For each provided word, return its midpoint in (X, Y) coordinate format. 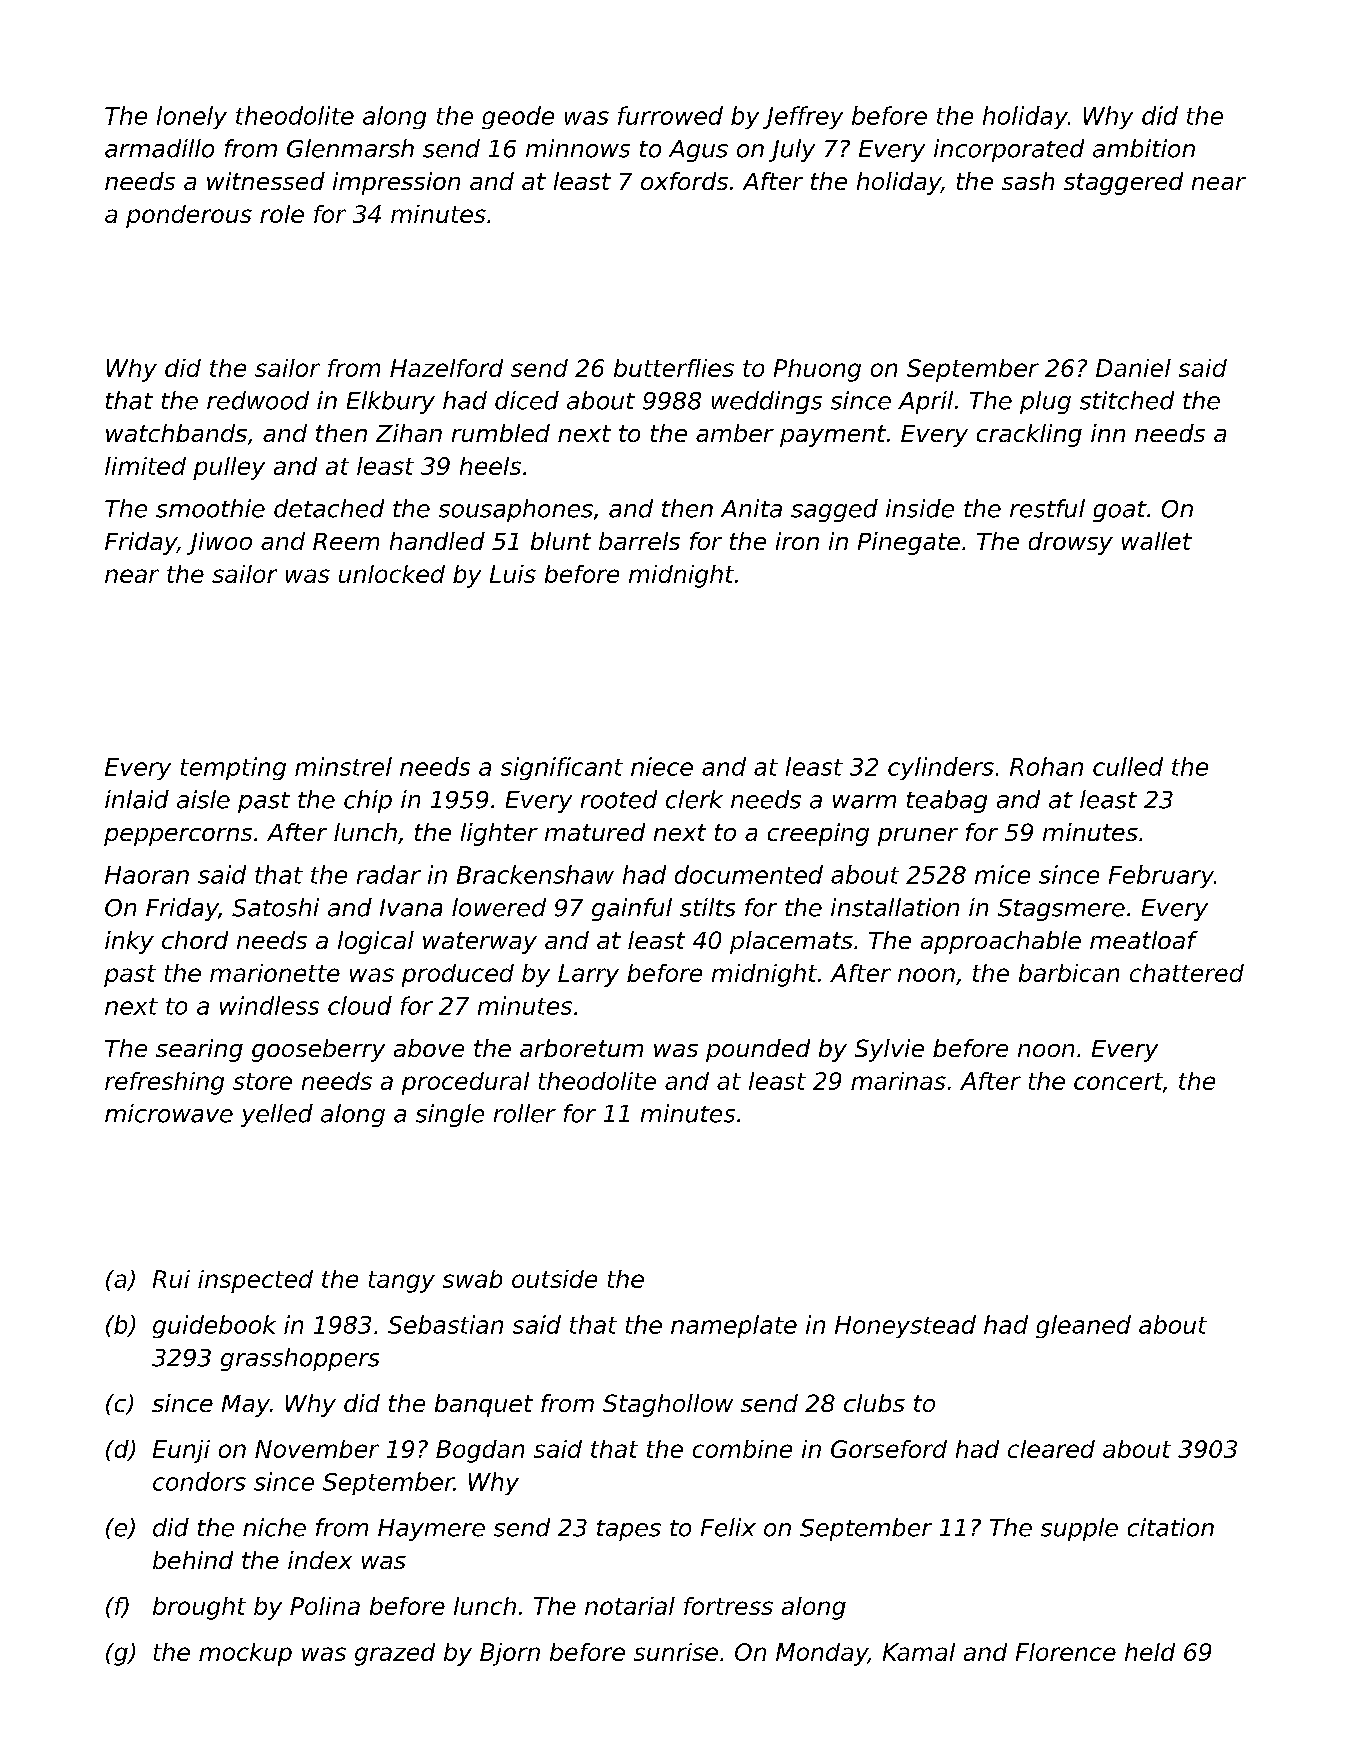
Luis (513, 574)
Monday (822, 1654)
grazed (395, 1654)
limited (145, 466)
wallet (1157, 541)
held (1150, 1652)
